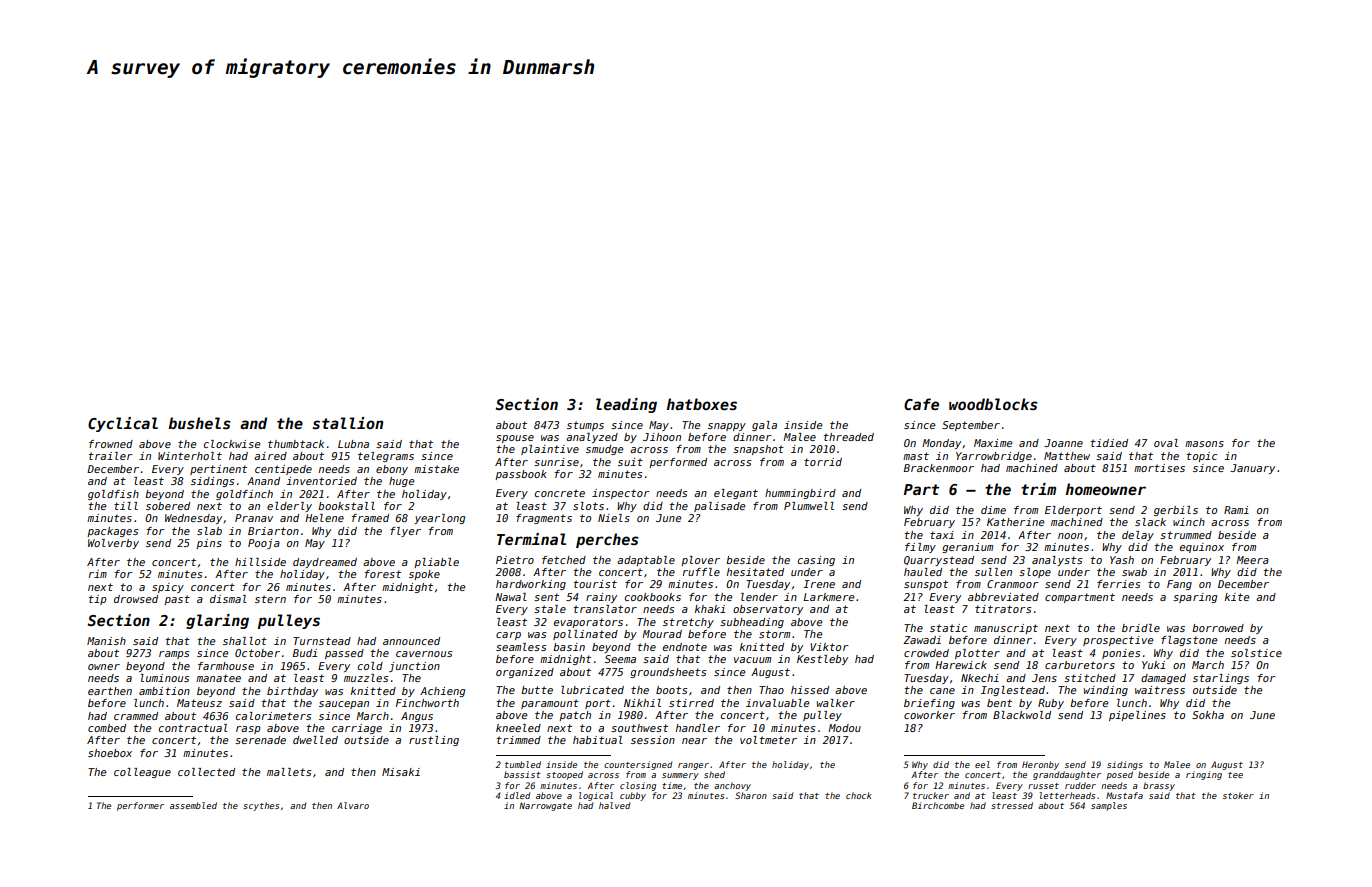 This image has width=1372, height=887. Describe the element at coordinates (755, 572) in the image. I see `hesitated` at that location.
